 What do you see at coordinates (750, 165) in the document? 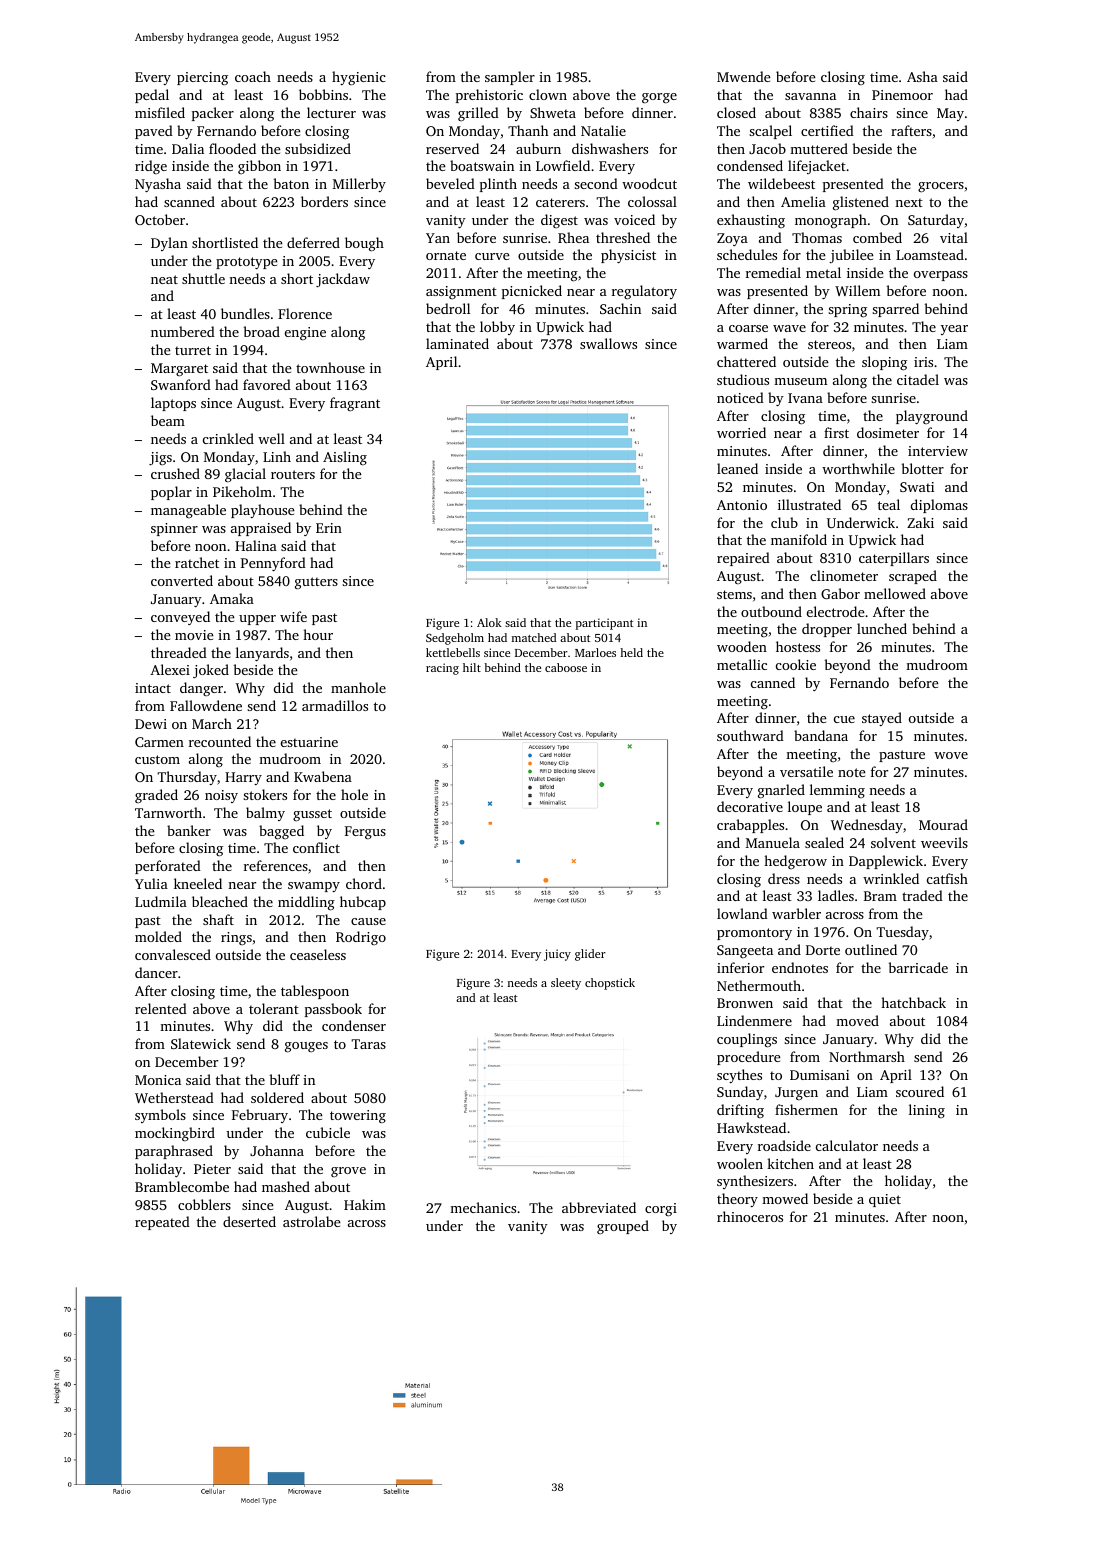
I see `condensed` at bounding box center [750, 165].
